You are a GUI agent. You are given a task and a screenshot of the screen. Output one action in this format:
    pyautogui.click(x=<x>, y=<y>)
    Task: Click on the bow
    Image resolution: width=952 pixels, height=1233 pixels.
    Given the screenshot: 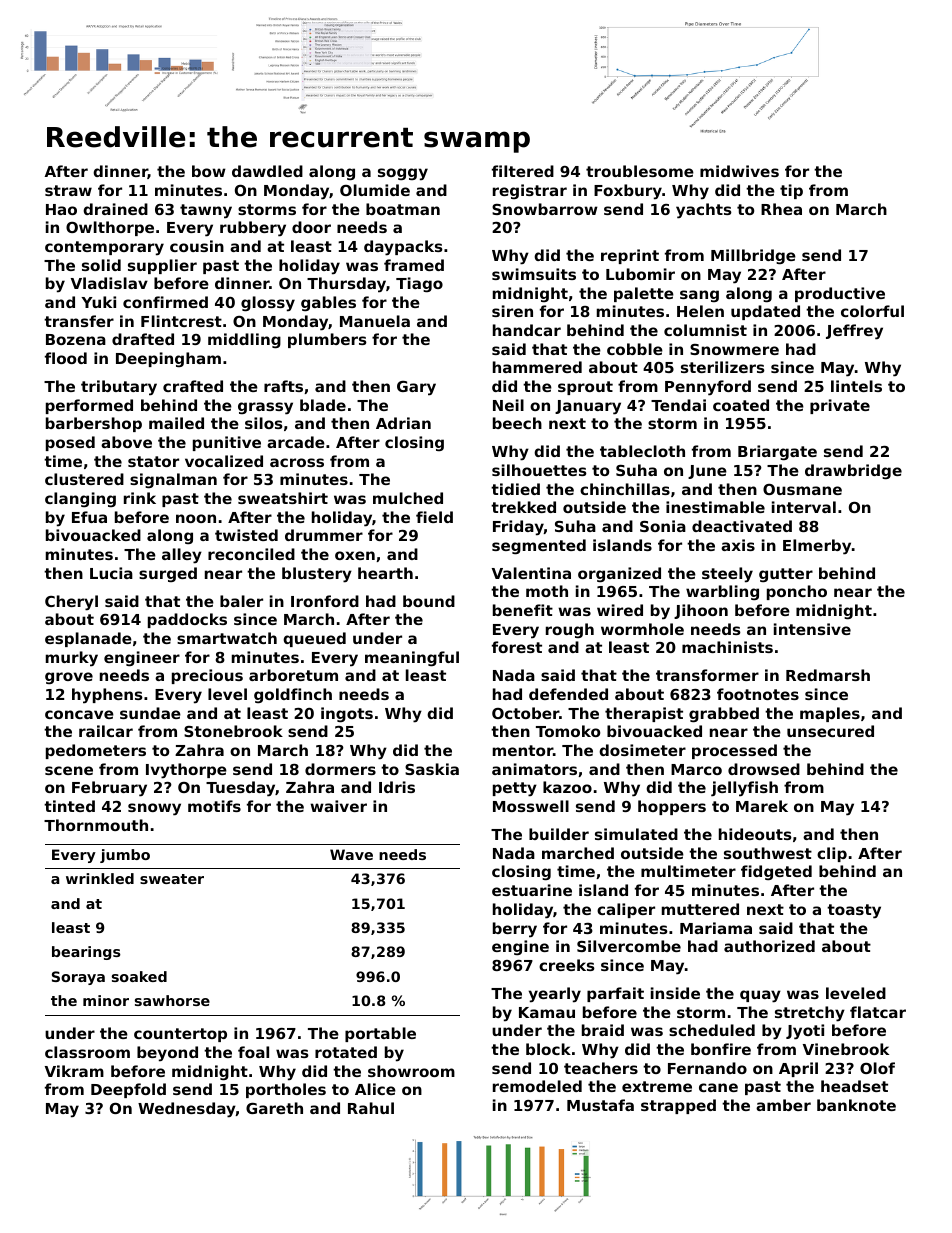 What is the action you would take?
    pyautogui.click(x=209, y=171)
